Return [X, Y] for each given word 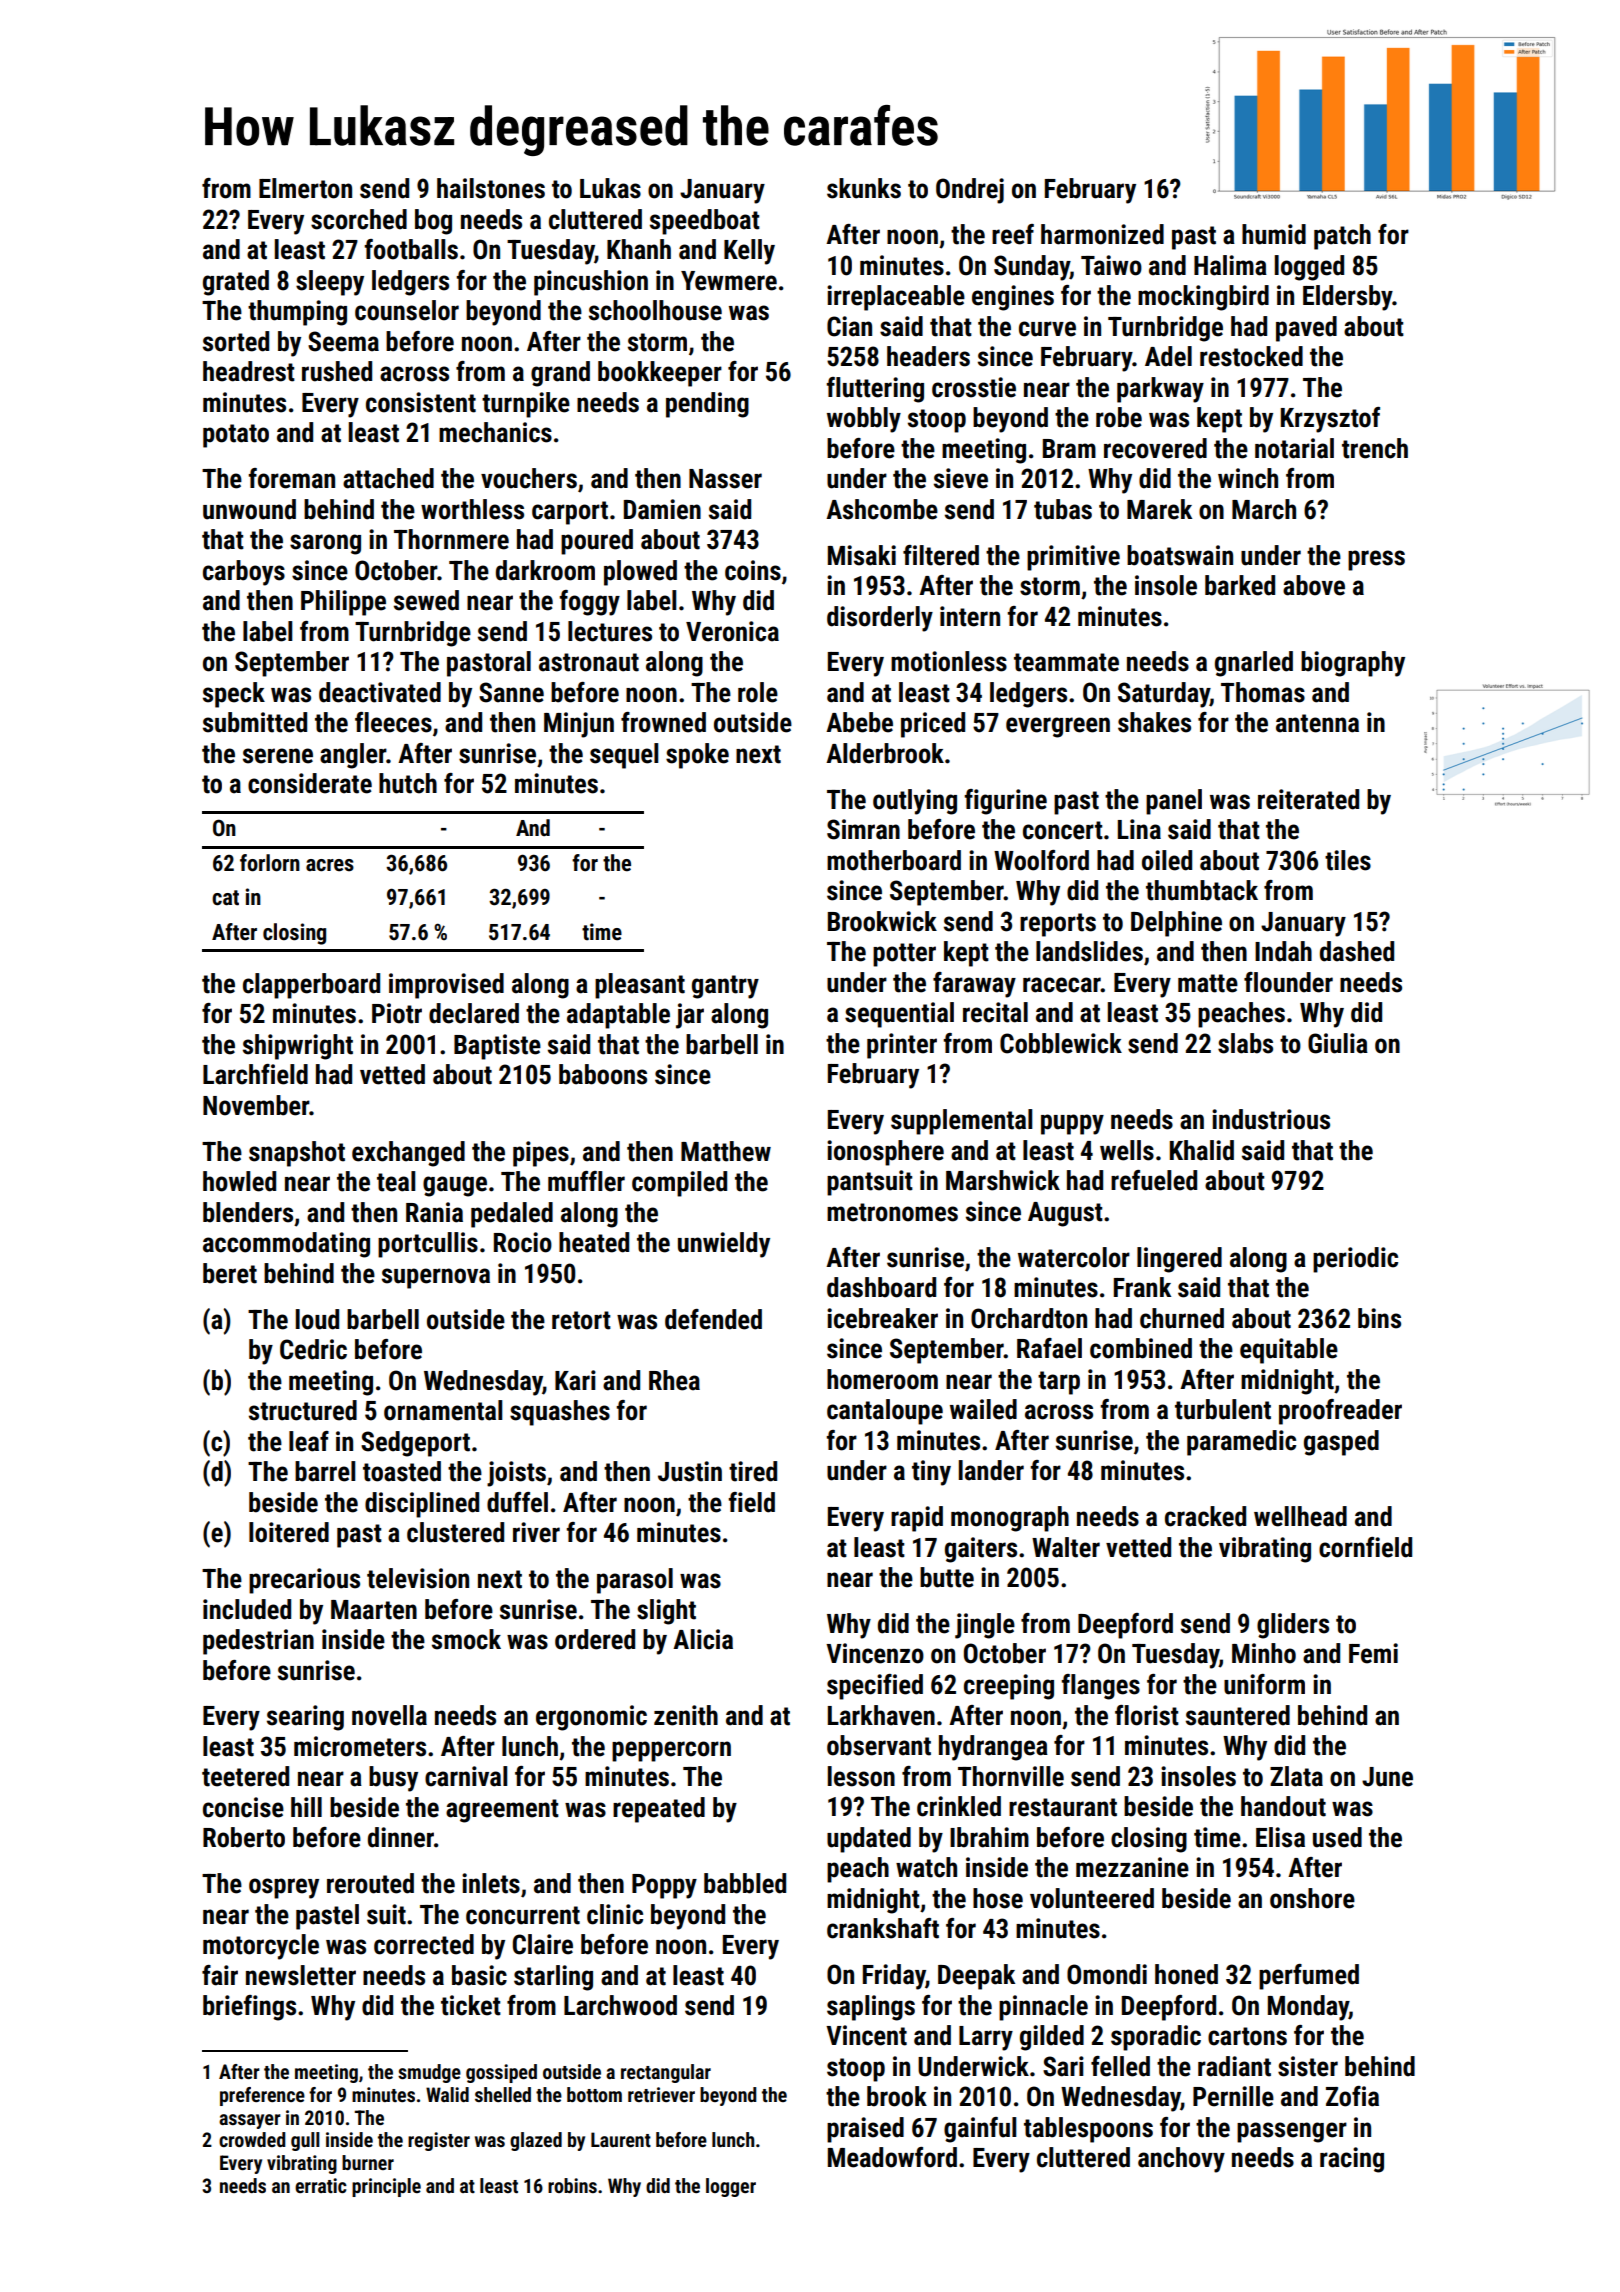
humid [1274, 234]
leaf [309, 1441]
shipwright [298, 1047]
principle [386, 2187]
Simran [863, 829]
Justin [690, 1471]
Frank [1142, 1287]
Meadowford [892, 2157]
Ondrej [970, 191]
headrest [249, 371]
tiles [1348, 860]
